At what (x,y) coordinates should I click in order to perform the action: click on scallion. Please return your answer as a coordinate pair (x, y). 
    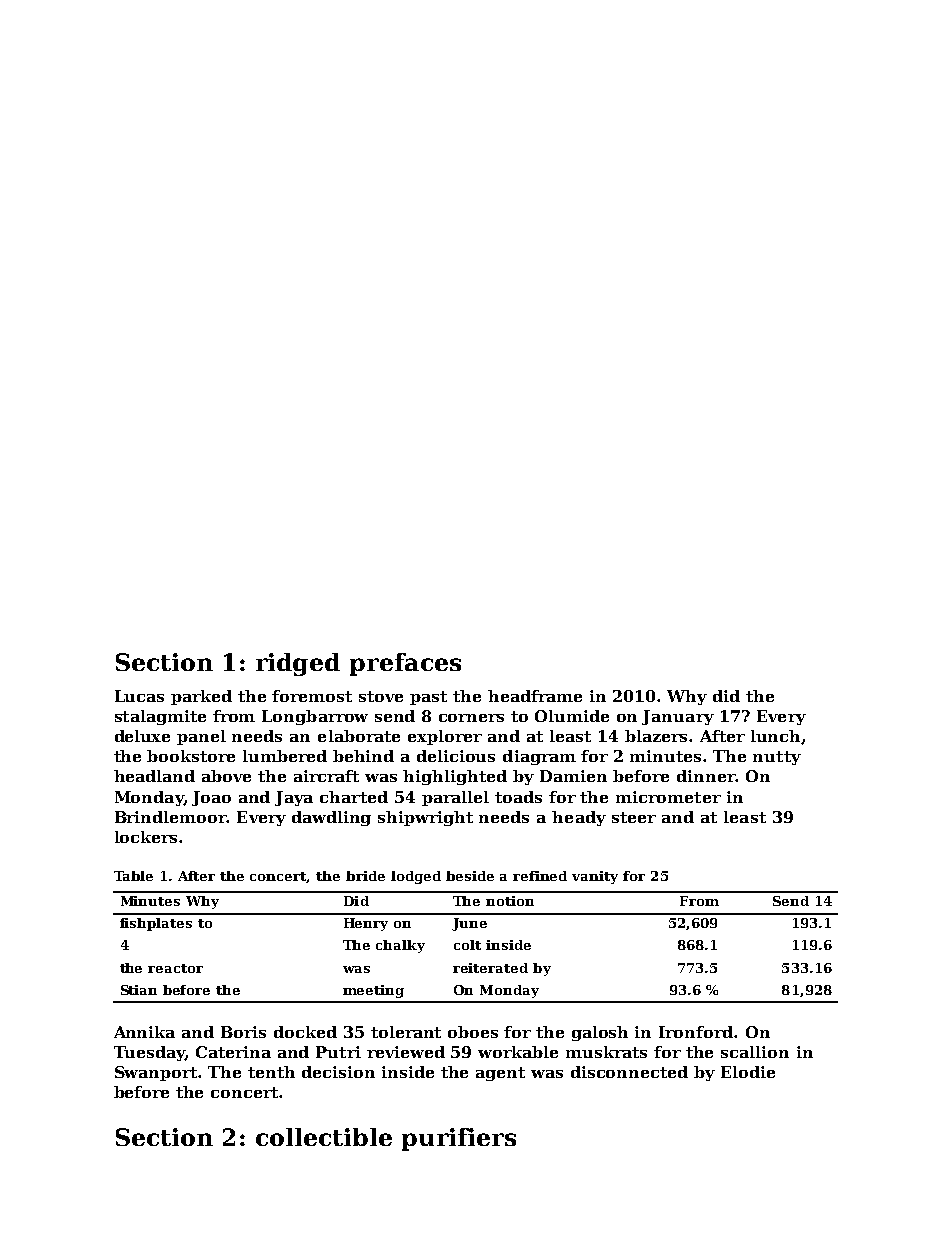
    Looking at the image, I should click on (755, 1052).
